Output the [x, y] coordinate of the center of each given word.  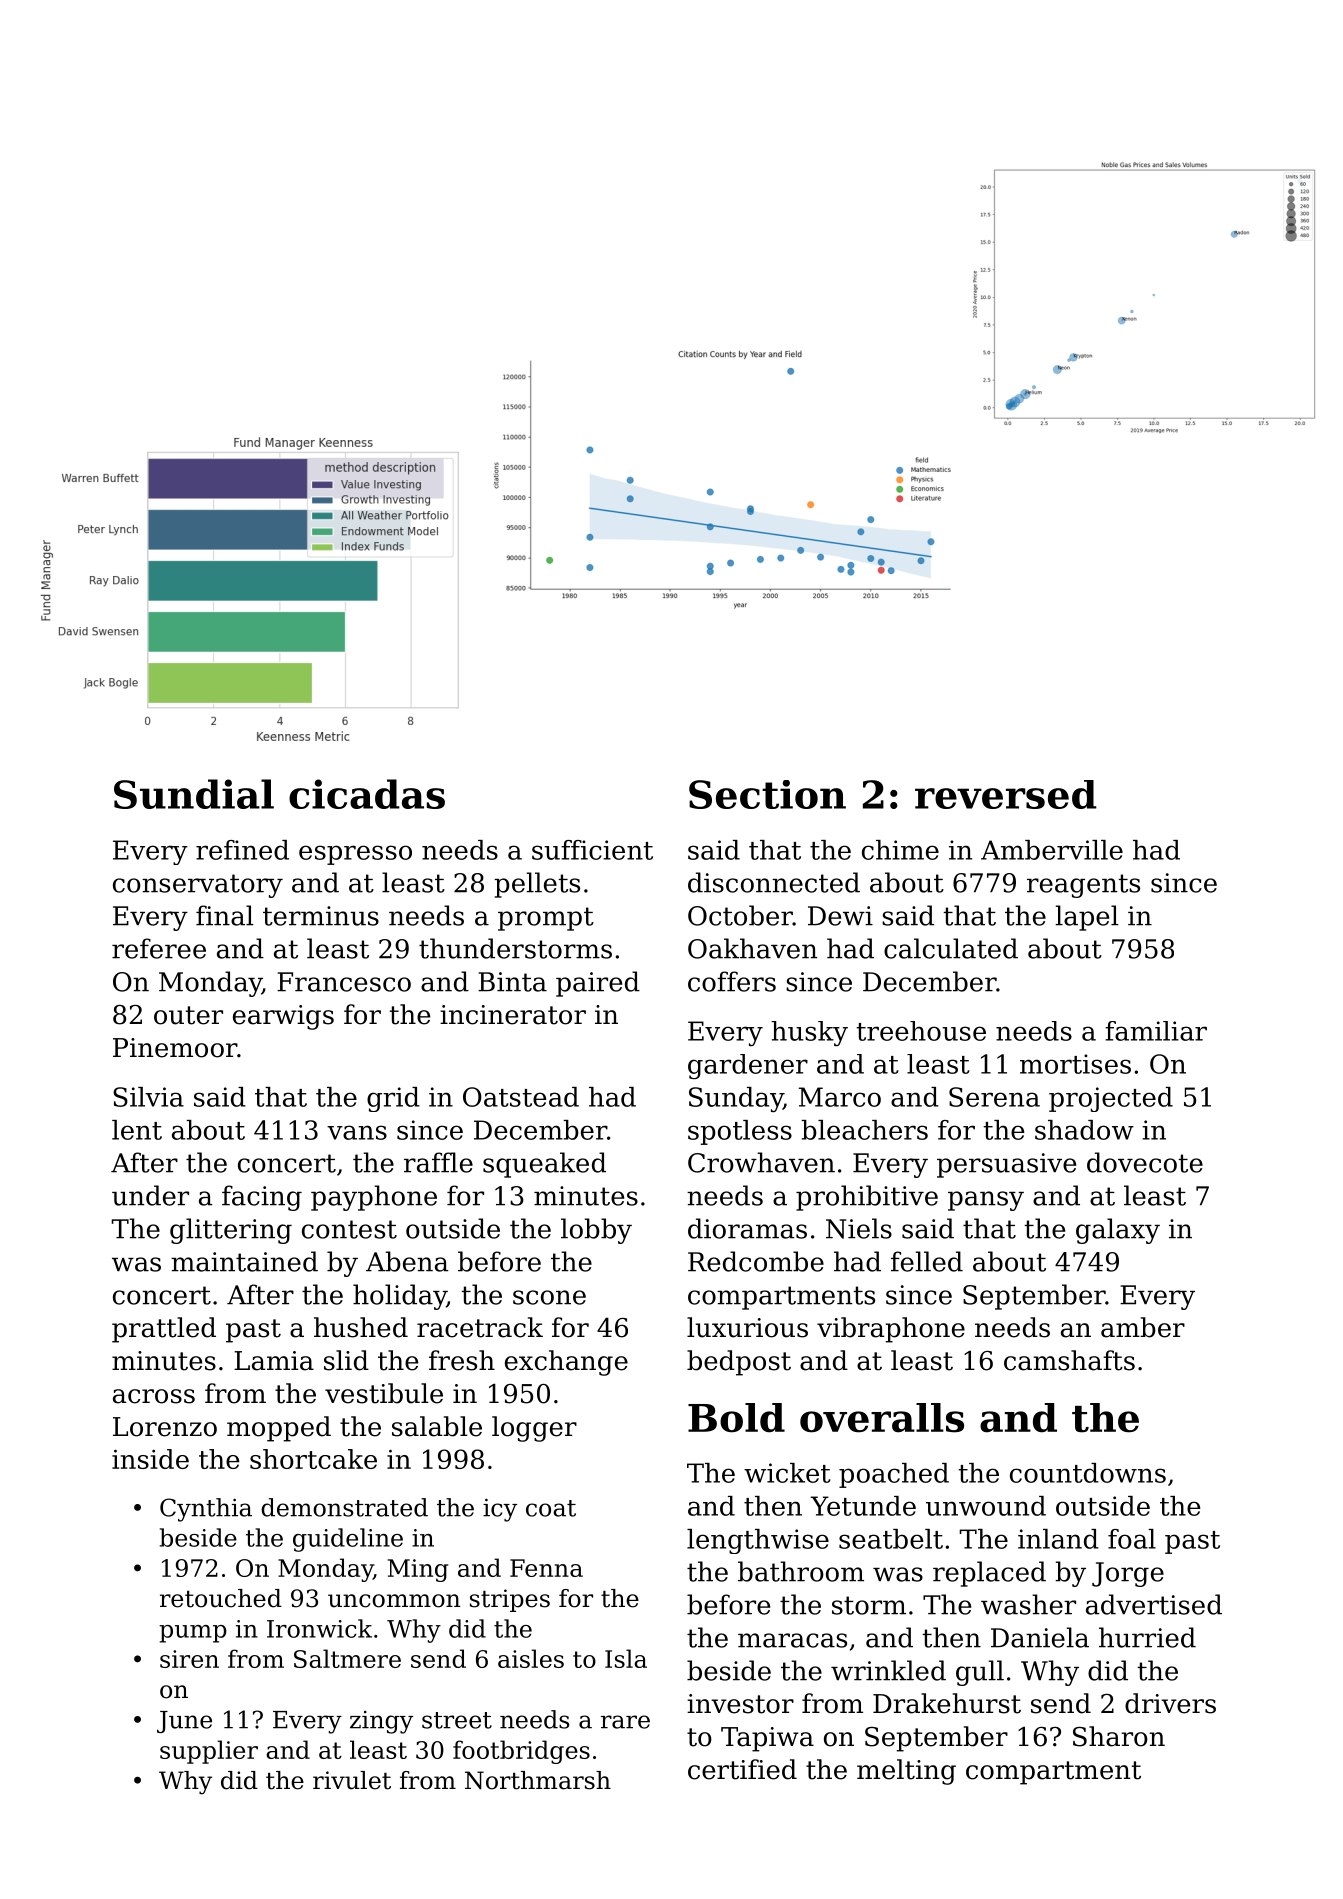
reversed [1006, 794]
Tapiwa [767, 1739]
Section [767, 794]
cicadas [367, 794]
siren [189, 1659]
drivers [1170, 1703]
